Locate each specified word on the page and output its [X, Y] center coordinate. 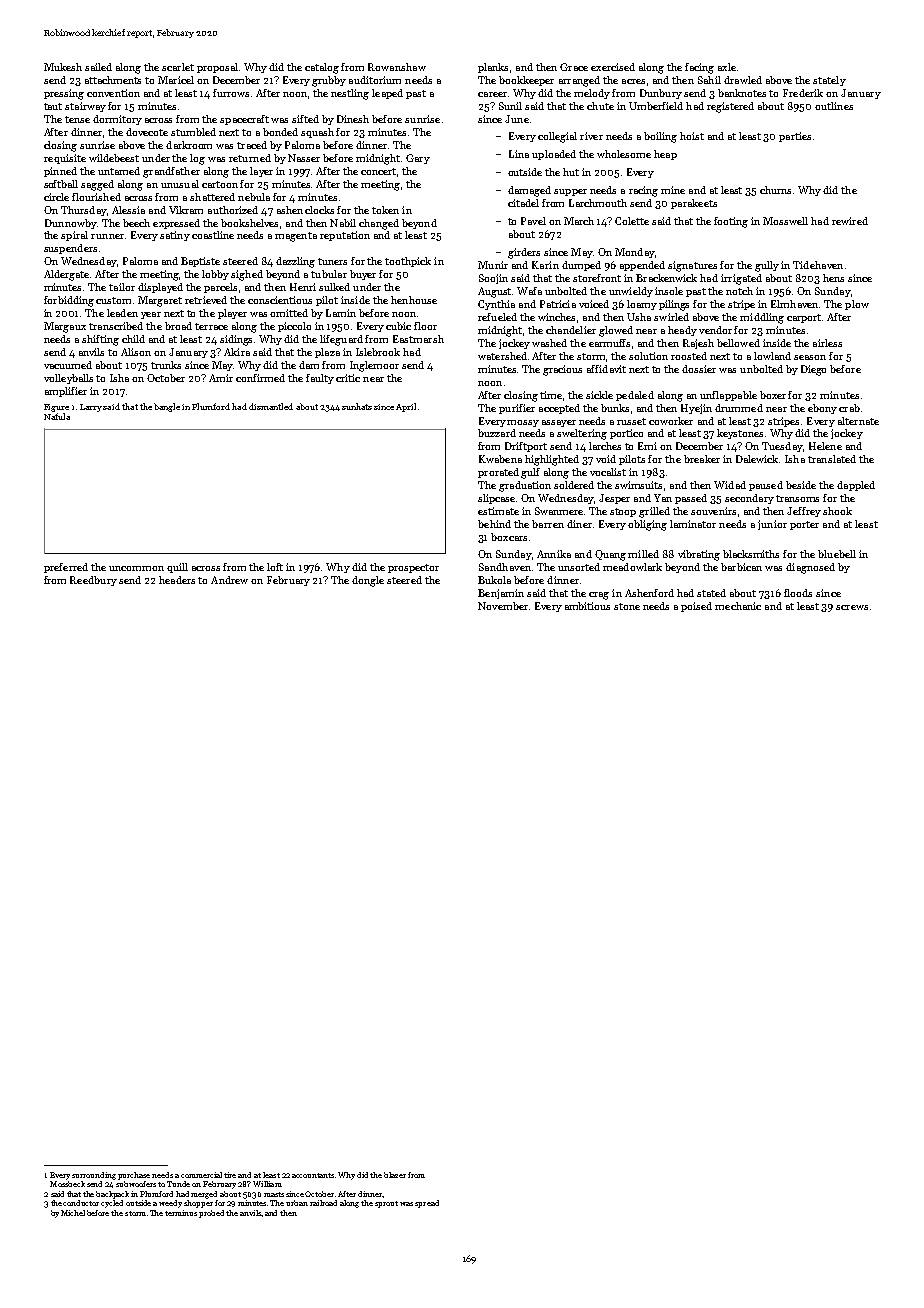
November [503, 606]
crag [599, 596]
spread [427, 1204]
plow [857, 305]
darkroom [189, 145]
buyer [363, 275]
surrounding [94, 1176]
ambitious [587, 606]
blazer [395, 1175]
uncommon [136, 568]
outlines [834, 106]
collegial [557, 137]
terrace [211, 326]
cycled [112, 1204]
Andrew [229, 580]
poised [696, 607]
